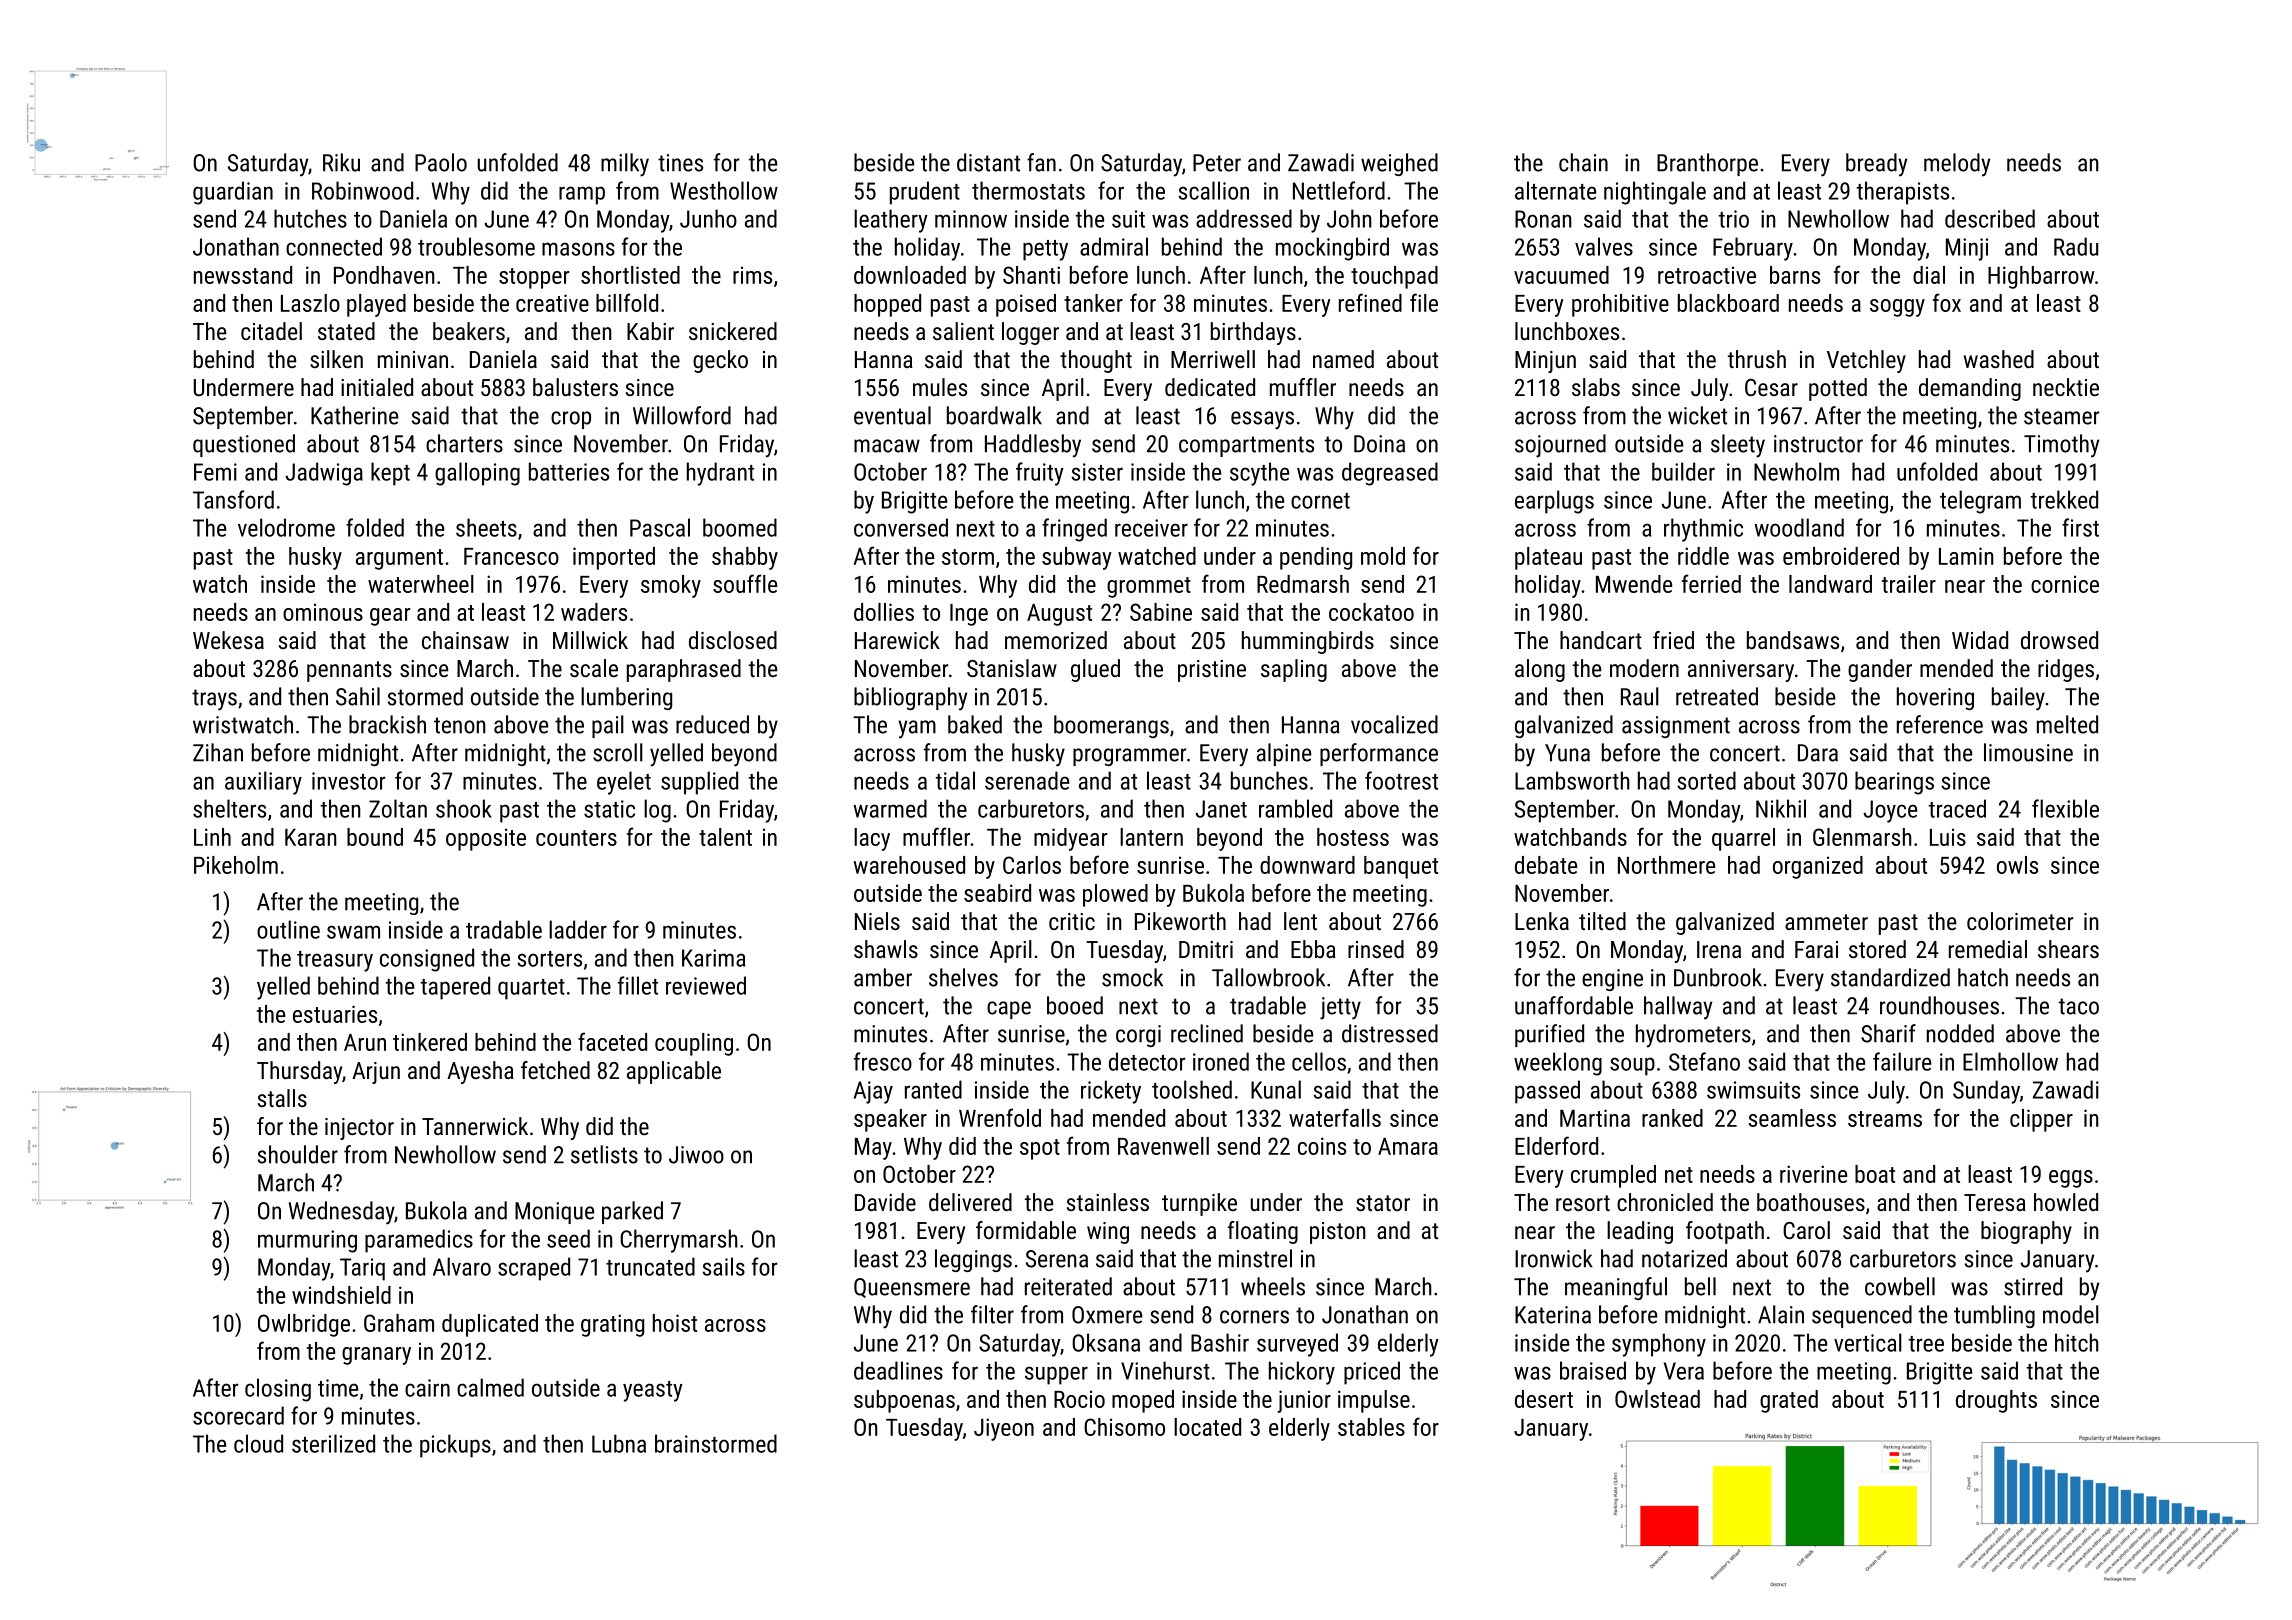  What do you see at coordinates (1115, 895) in the screenshot?
I see `plowed` at bounding box center [1115, 895].
